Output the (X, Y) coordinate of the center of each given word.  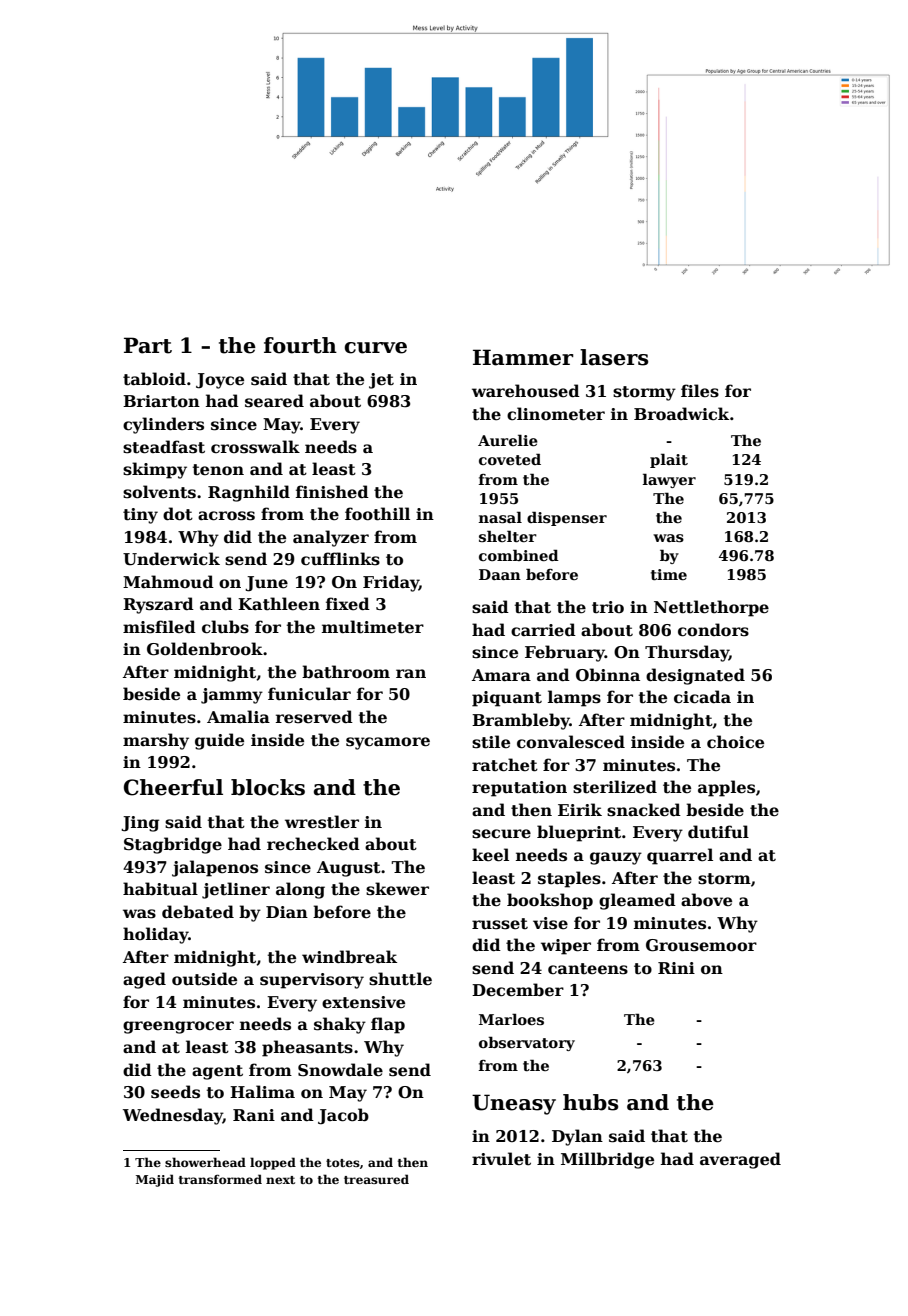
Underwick (171, 559)
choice (735, 742)
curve (376, 348)
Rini (676, 968)
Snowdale (340, 1070)
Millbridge (607, 1160)
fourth (300, 345)
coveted (510, 459)
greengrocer (178, 1027)
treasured (376, 1179)
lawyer (669, 480)
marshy (156, 741)
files (700, 391)
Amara (501, 675)
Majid (155, 1180)
